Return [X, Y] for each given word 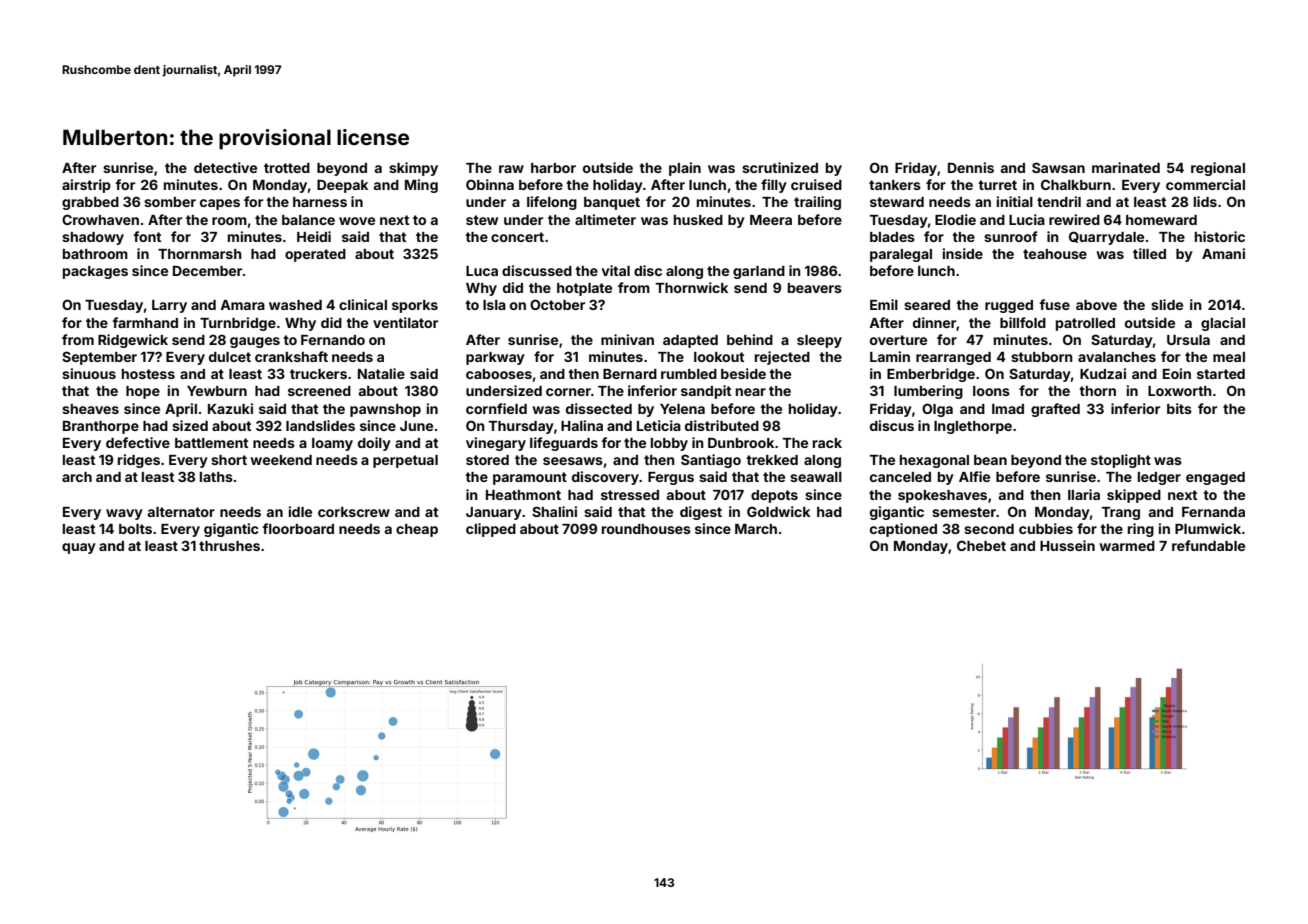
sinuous [89, 373]
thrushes [229, 546]
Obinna [490, 184]
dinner [934, 322]
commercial [1205, 184]
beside [743, 373]
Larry [169, 306]
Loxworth [1180, 391]
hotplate [584, 289]
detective [225, 167]
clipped [491, 530]
